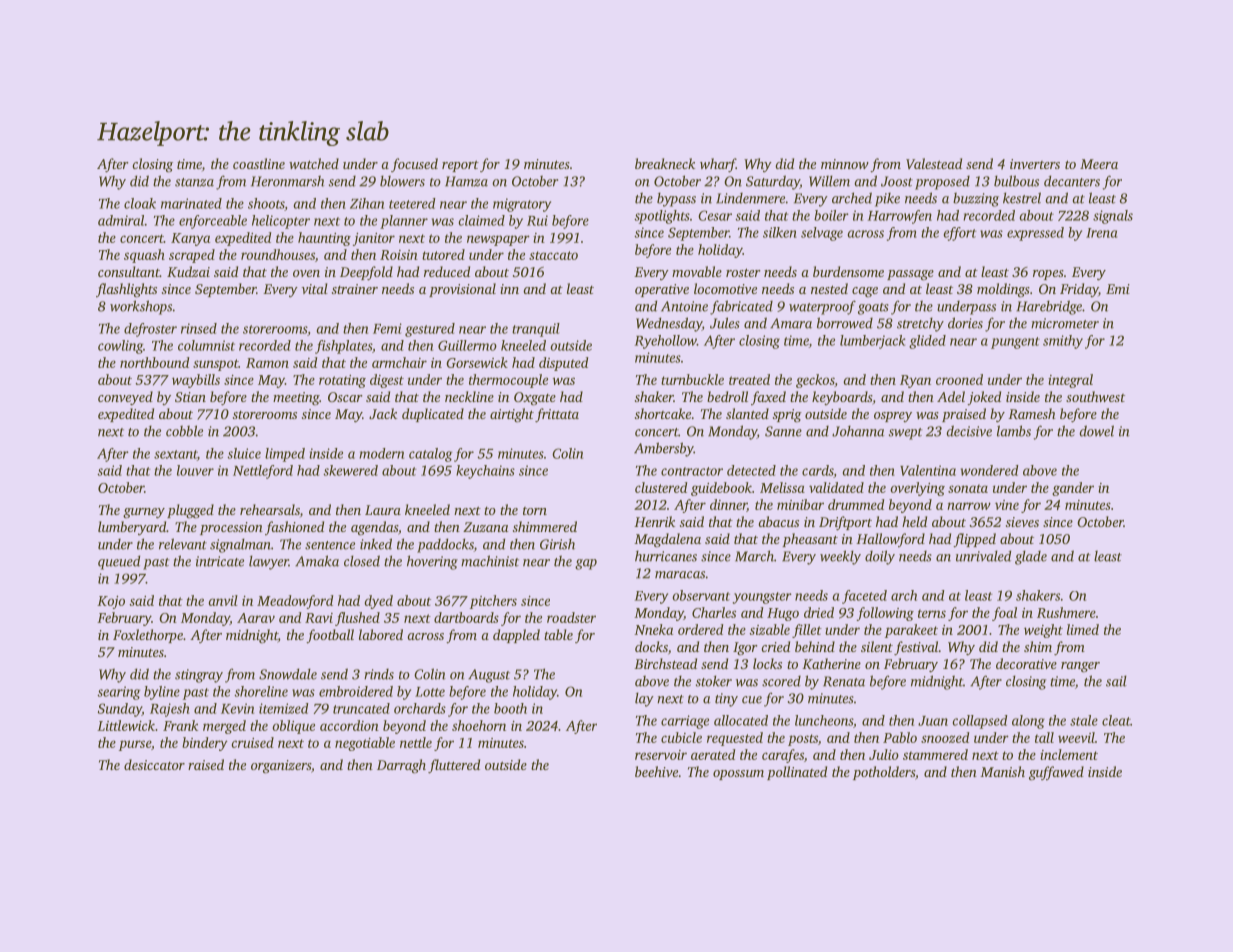 The image size is (1233, 952). Describe the element at coordinates (900, 217) in the screenshot. I see `Harrowfen` at that location.
